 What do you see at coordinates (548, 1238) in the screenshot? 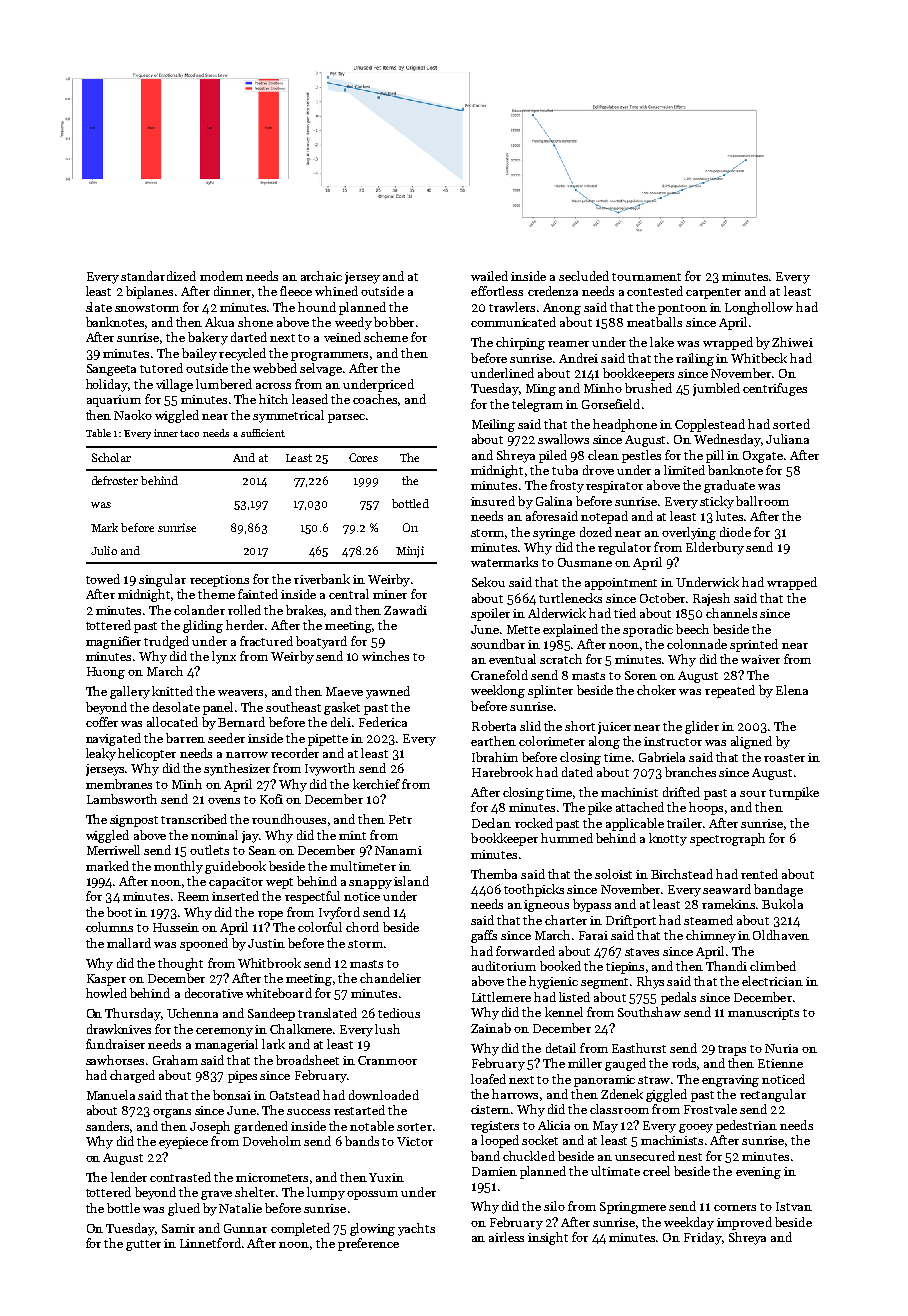
I see `insight` at bounding box center [548, 1238].
